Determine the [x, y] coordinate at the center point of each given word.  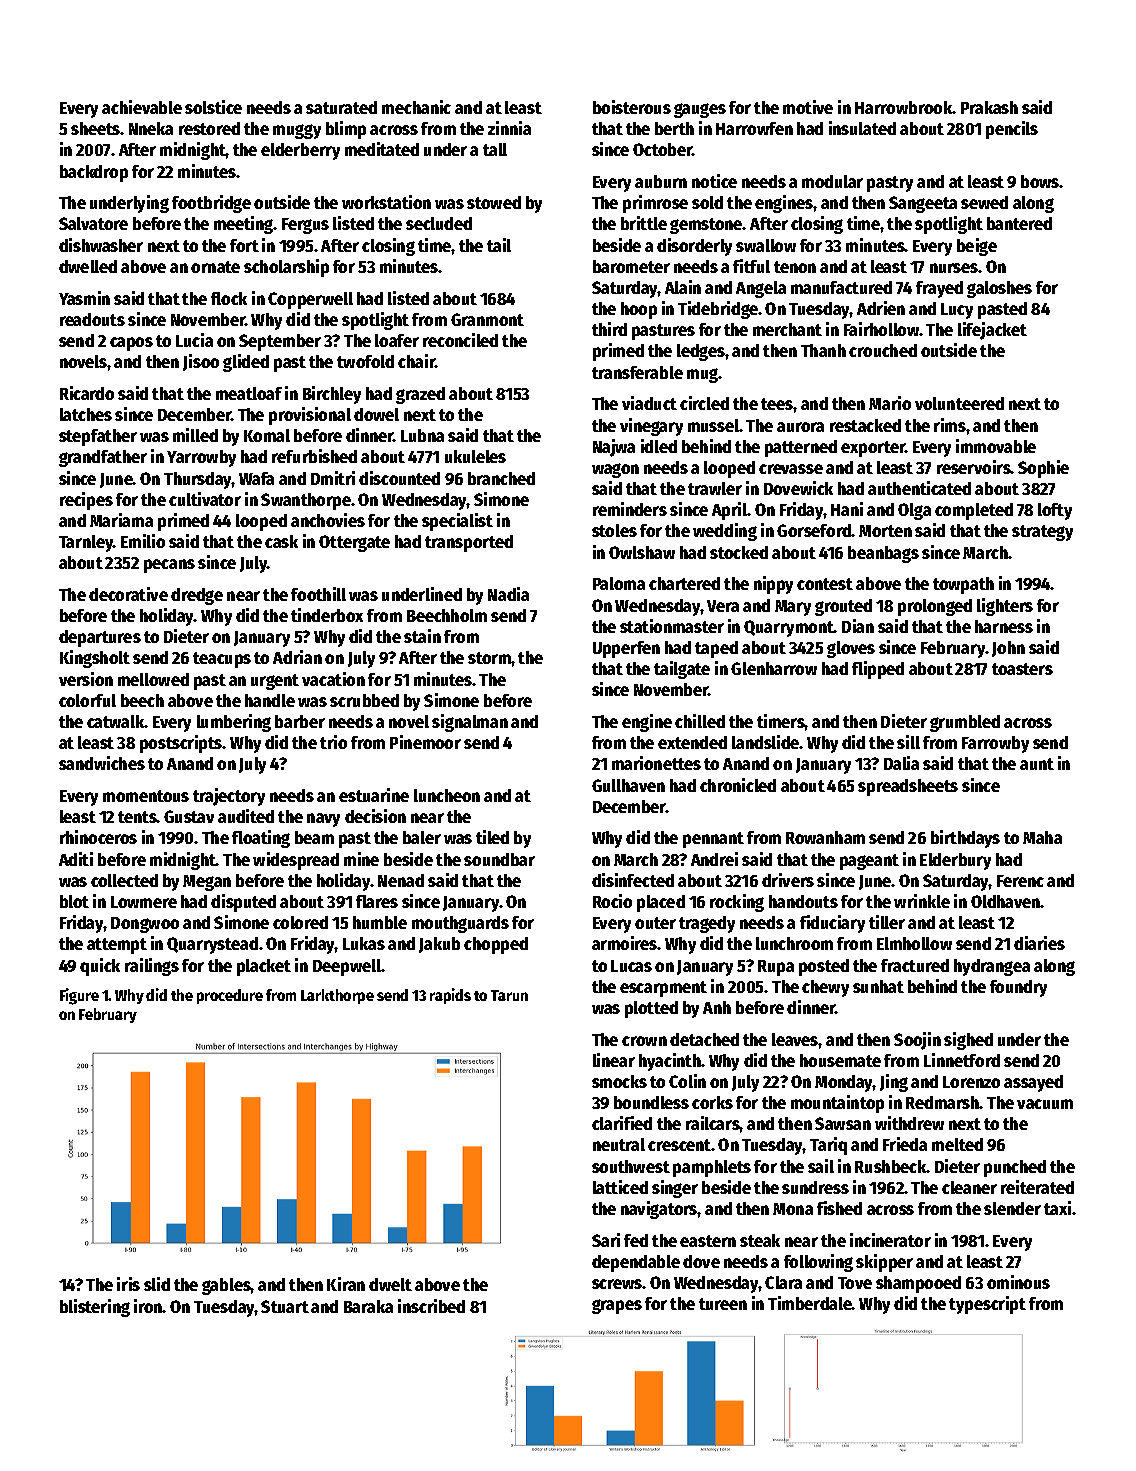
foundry [1018, 988]
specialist [457, 522]
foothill [318, 594]
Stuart [285, 1306]
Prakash [989, 107]
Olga [914, 511]
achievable [142, 107]
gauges [700, 110]
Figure [79, 996]
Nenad [401, 880]
